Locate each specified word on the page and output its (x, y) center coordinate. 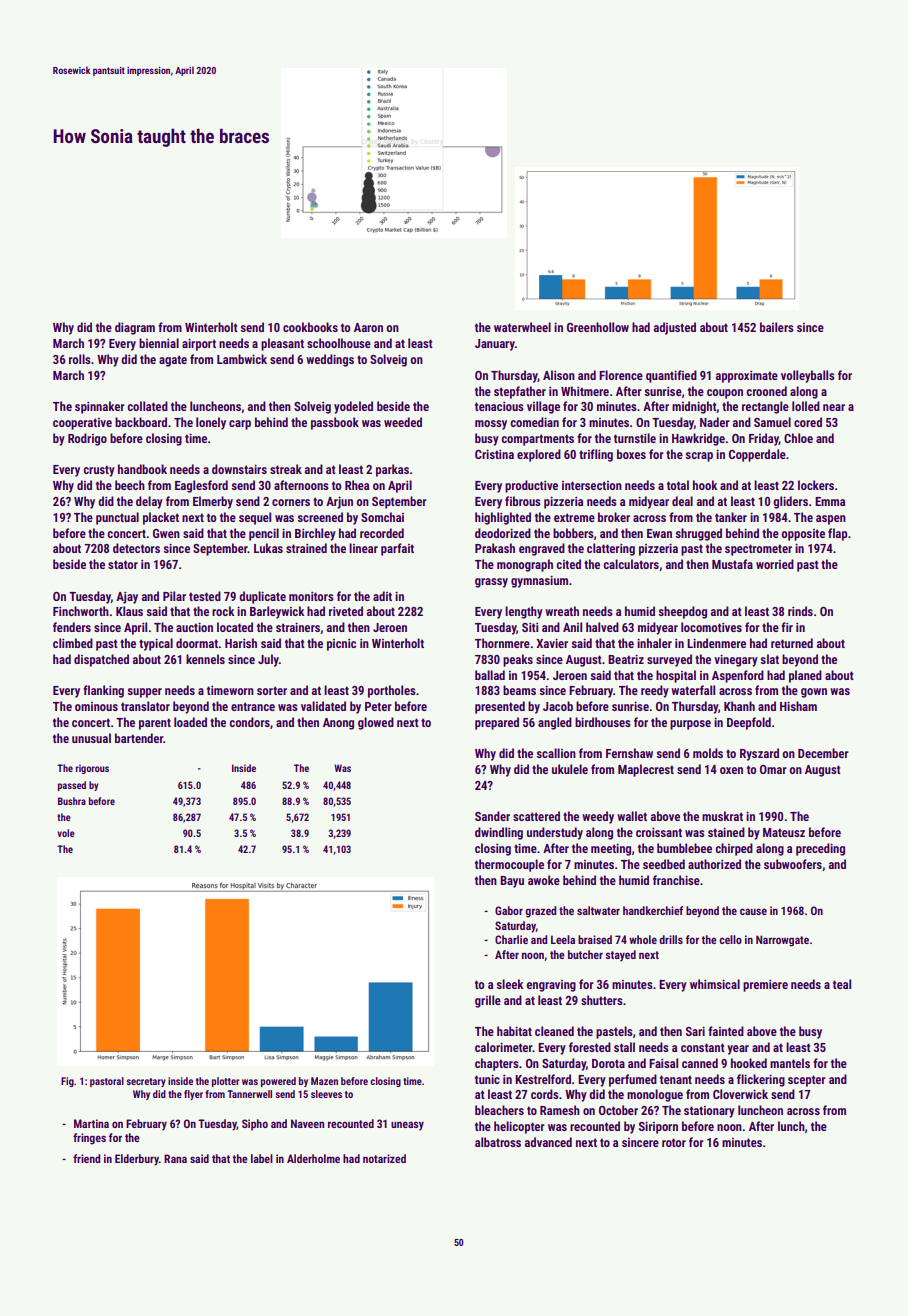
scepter (807, 1081)
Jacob (558, 706)
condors (249, 722)
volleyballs (808, 376)
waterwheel (522, 327)
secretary (146, 1082)
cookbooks (310, 327)
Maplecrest (646, 770)
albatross (498, 1142)
